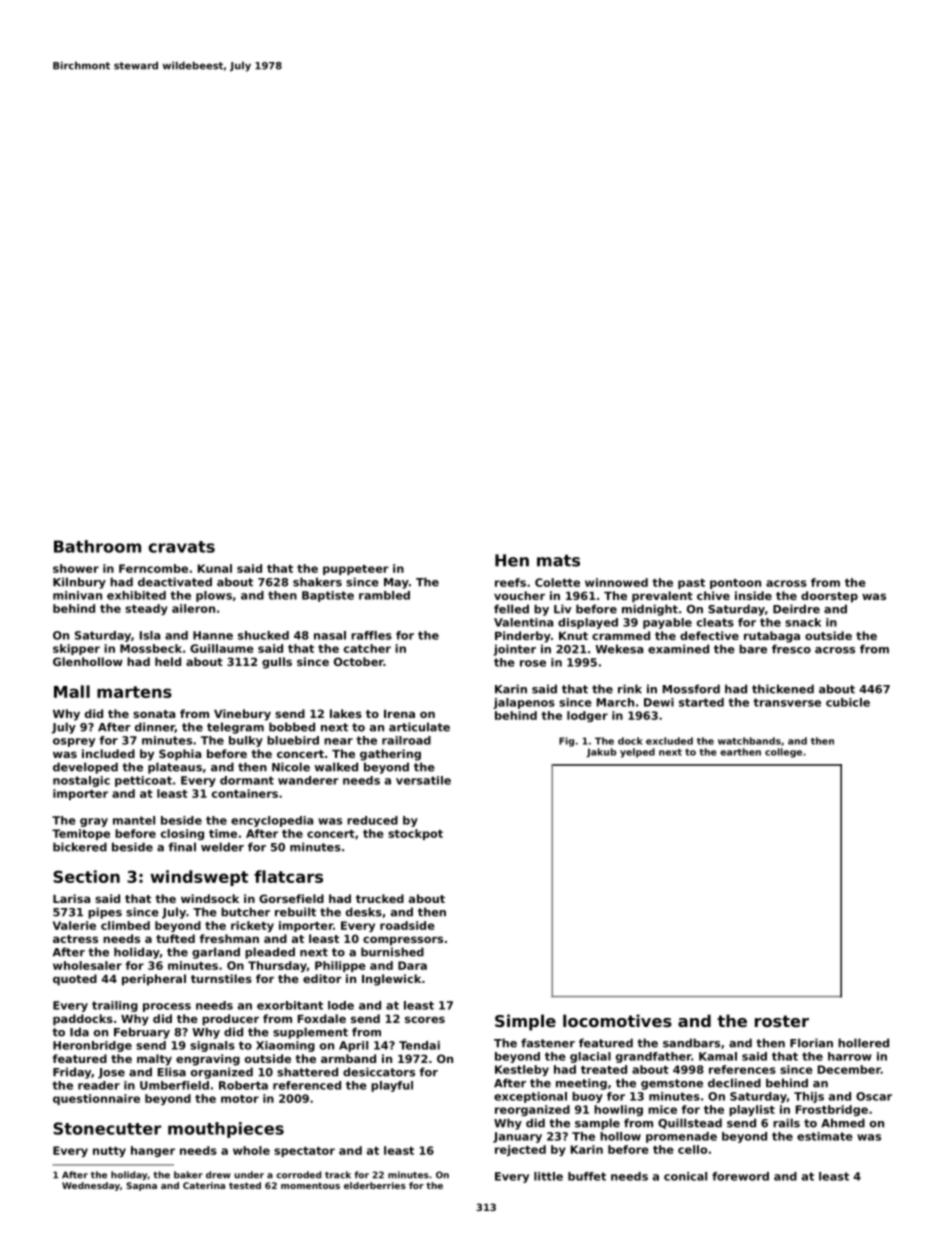 This page has width=952, height=1233. What do you see at coordinates (277, 663) in the page?
I see `gulls` at bounding box center [277, 663].
